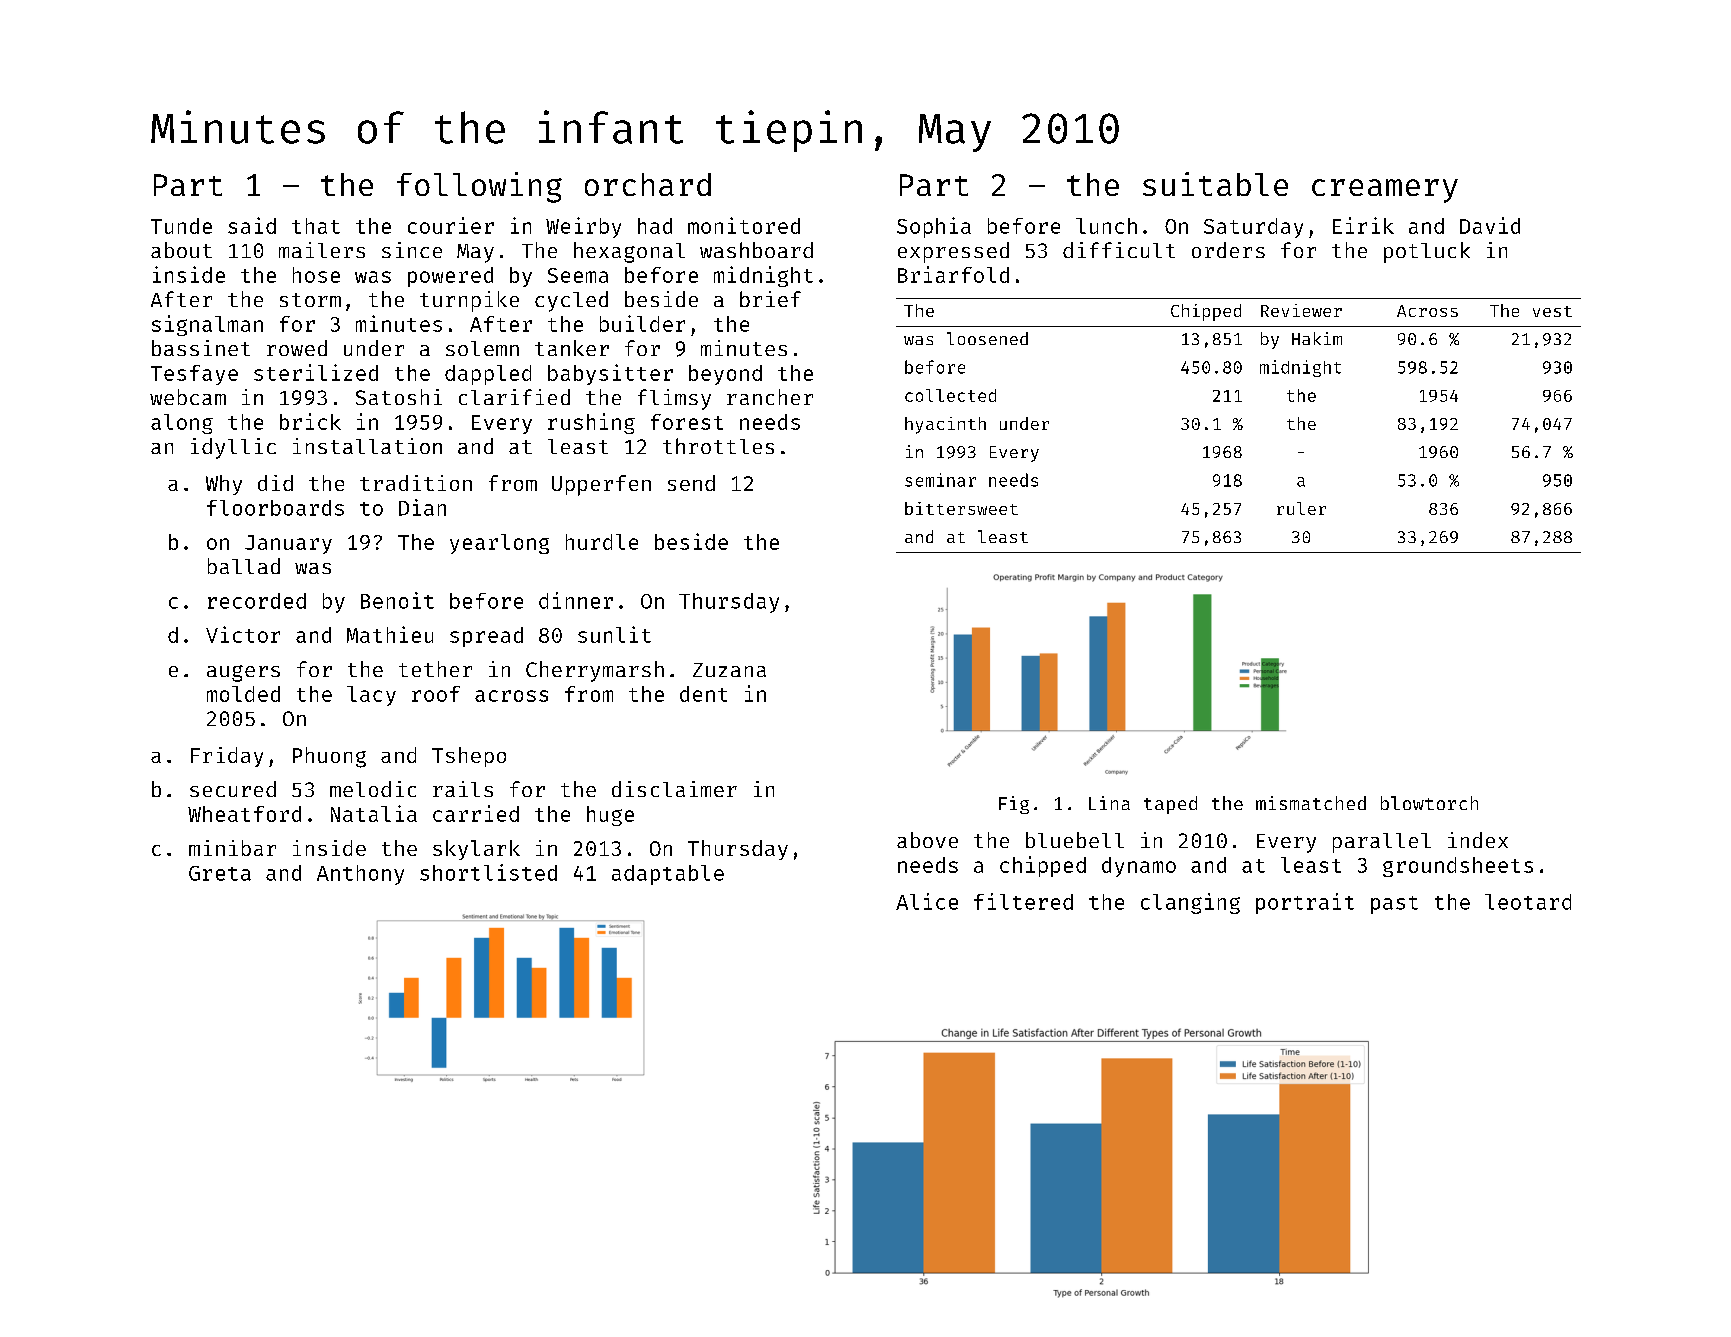 The height and width of the document is (1337, 1731). What do you see at coordinates (1301, 508) in the document?
I see `ruler` at bounding box center [1301, 508].
